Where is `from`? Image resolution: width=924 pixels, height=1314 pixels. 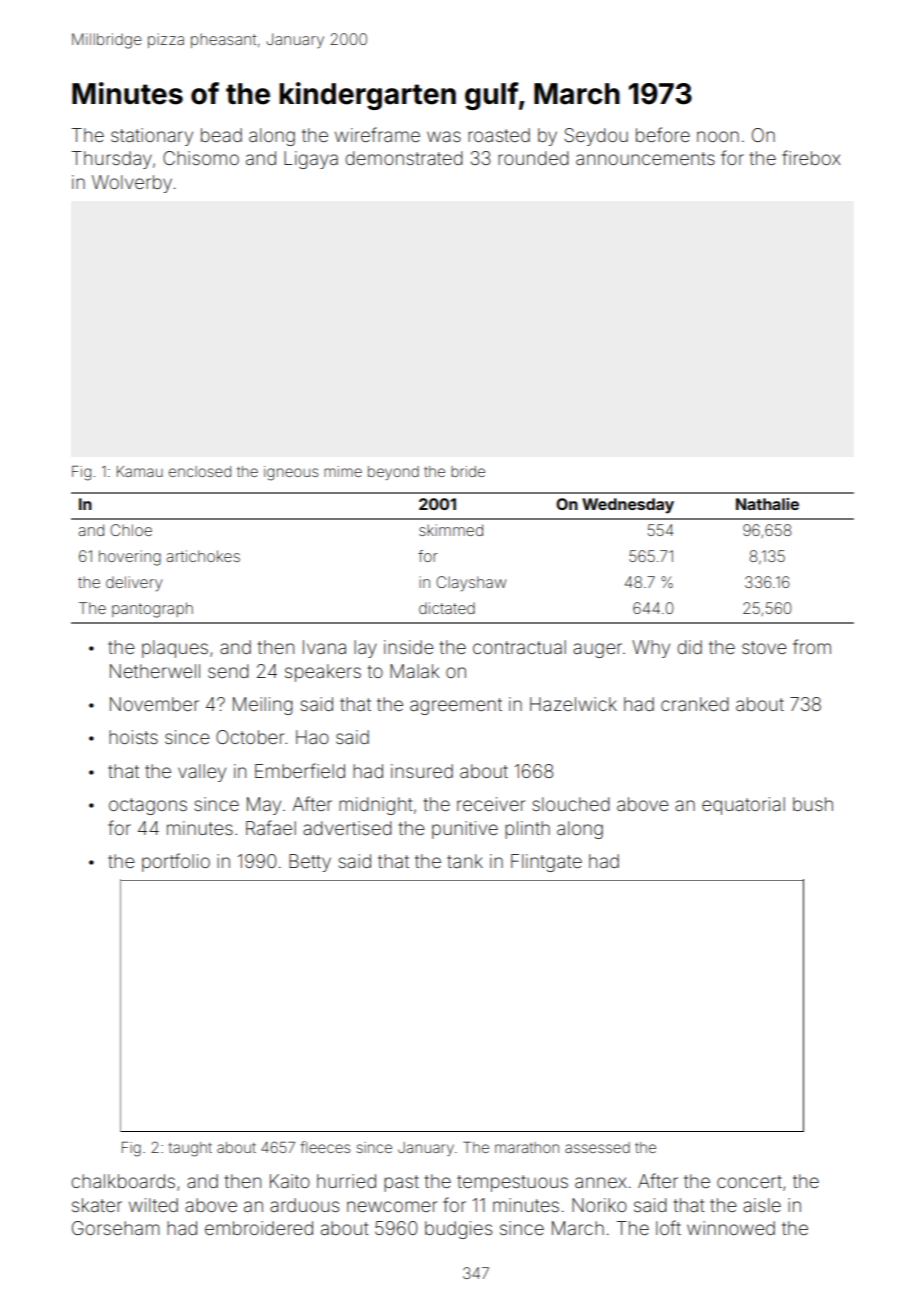
from is located at coordinates (812, 646).
